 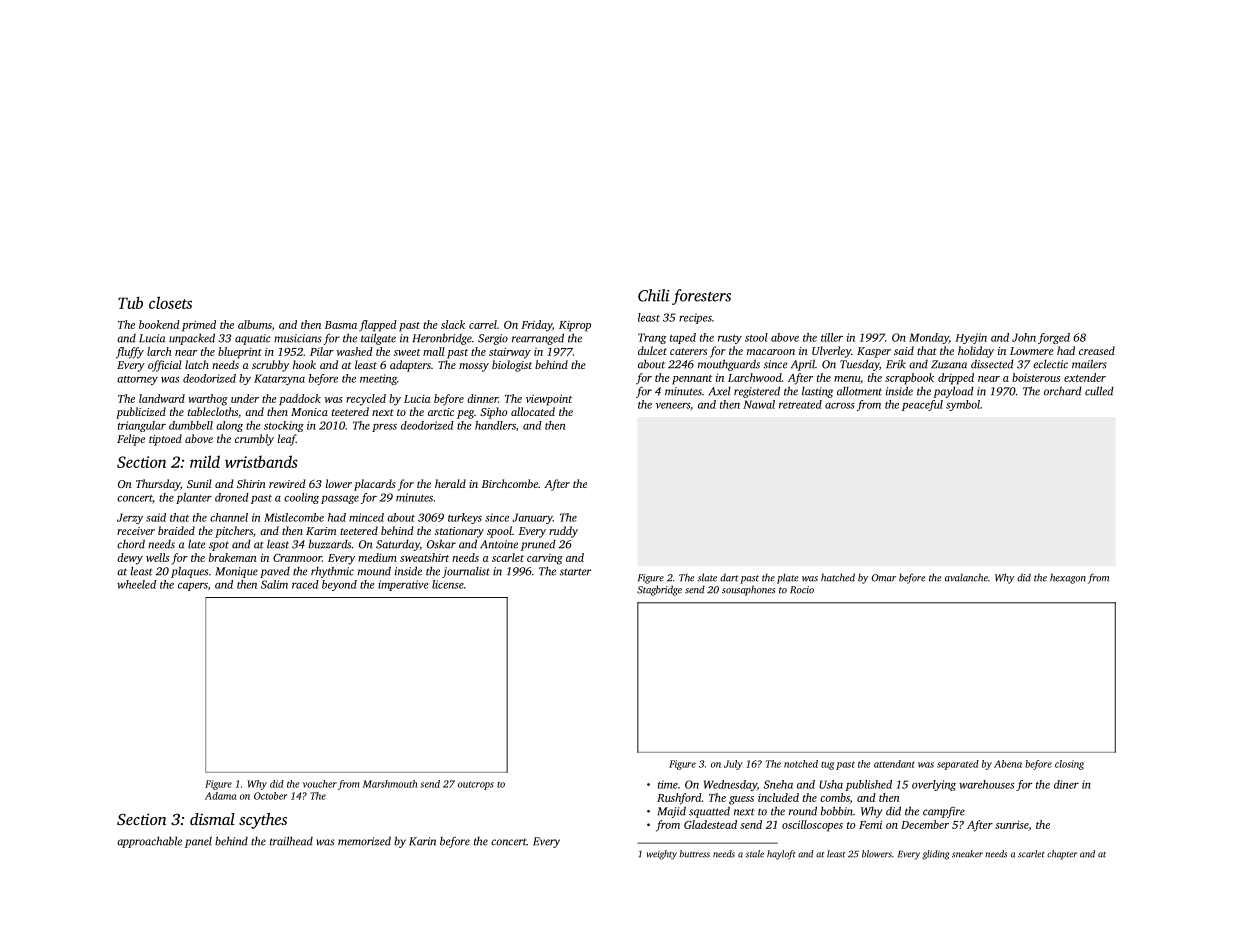 I want to click on capers, so click(x=193, y=587).
